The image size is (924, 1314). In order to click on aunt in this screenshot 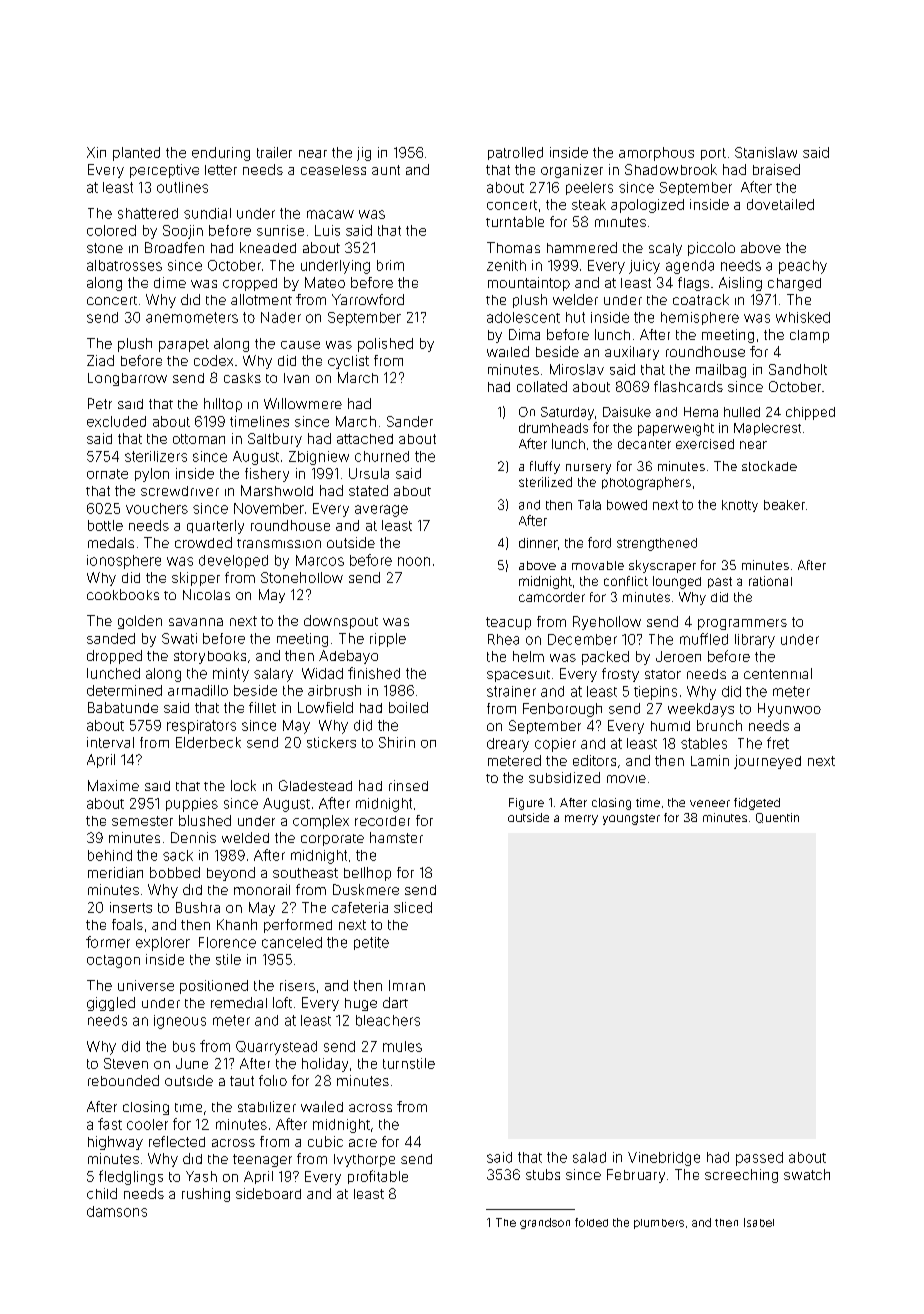, I will do `click(386, 170)`.
